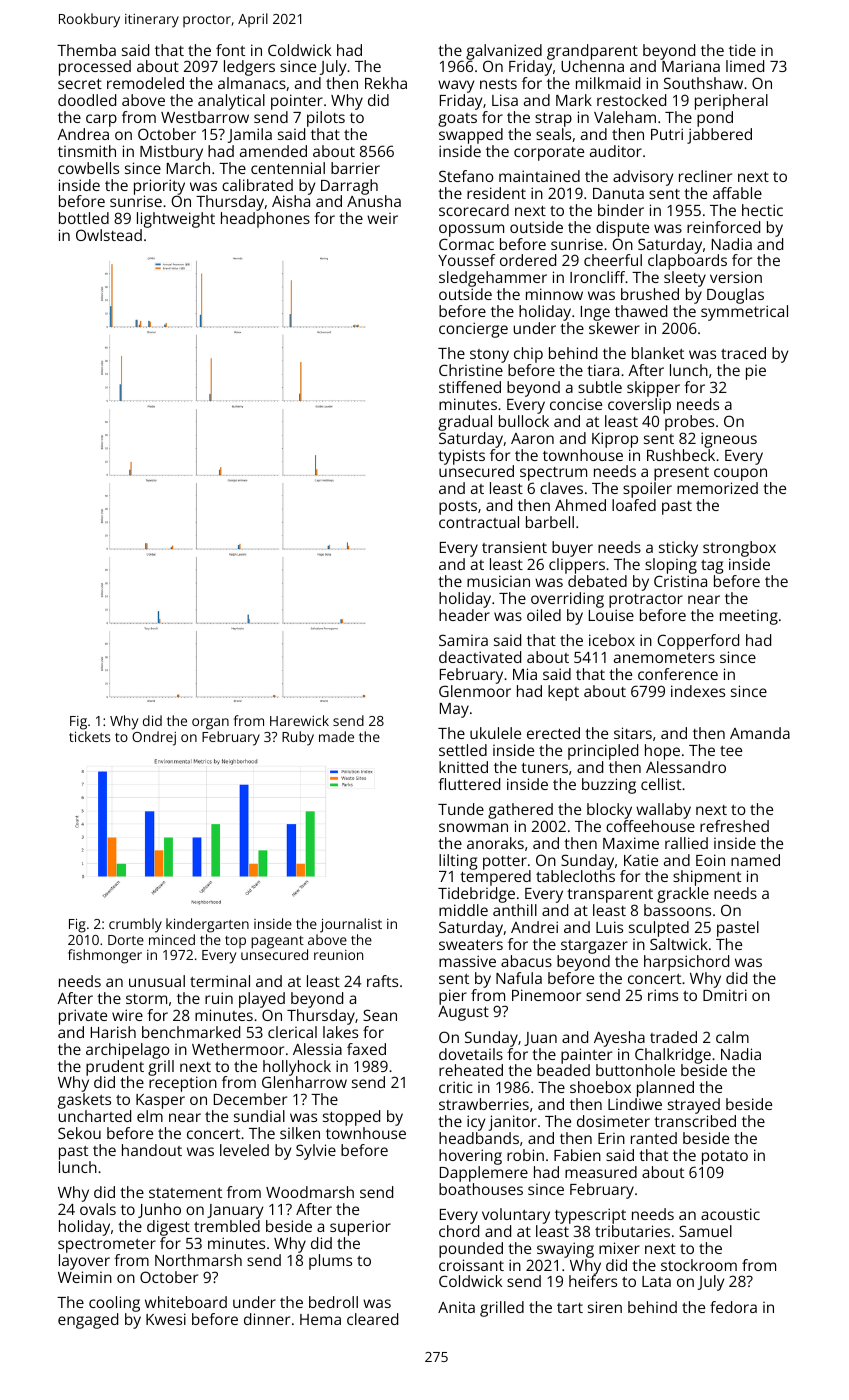 The height and width of the screenshot is (1400, 849). What do you see at coordinates (470, 387) in the screenshot?
I see `stiffened` at bounding box center [470, 387].
